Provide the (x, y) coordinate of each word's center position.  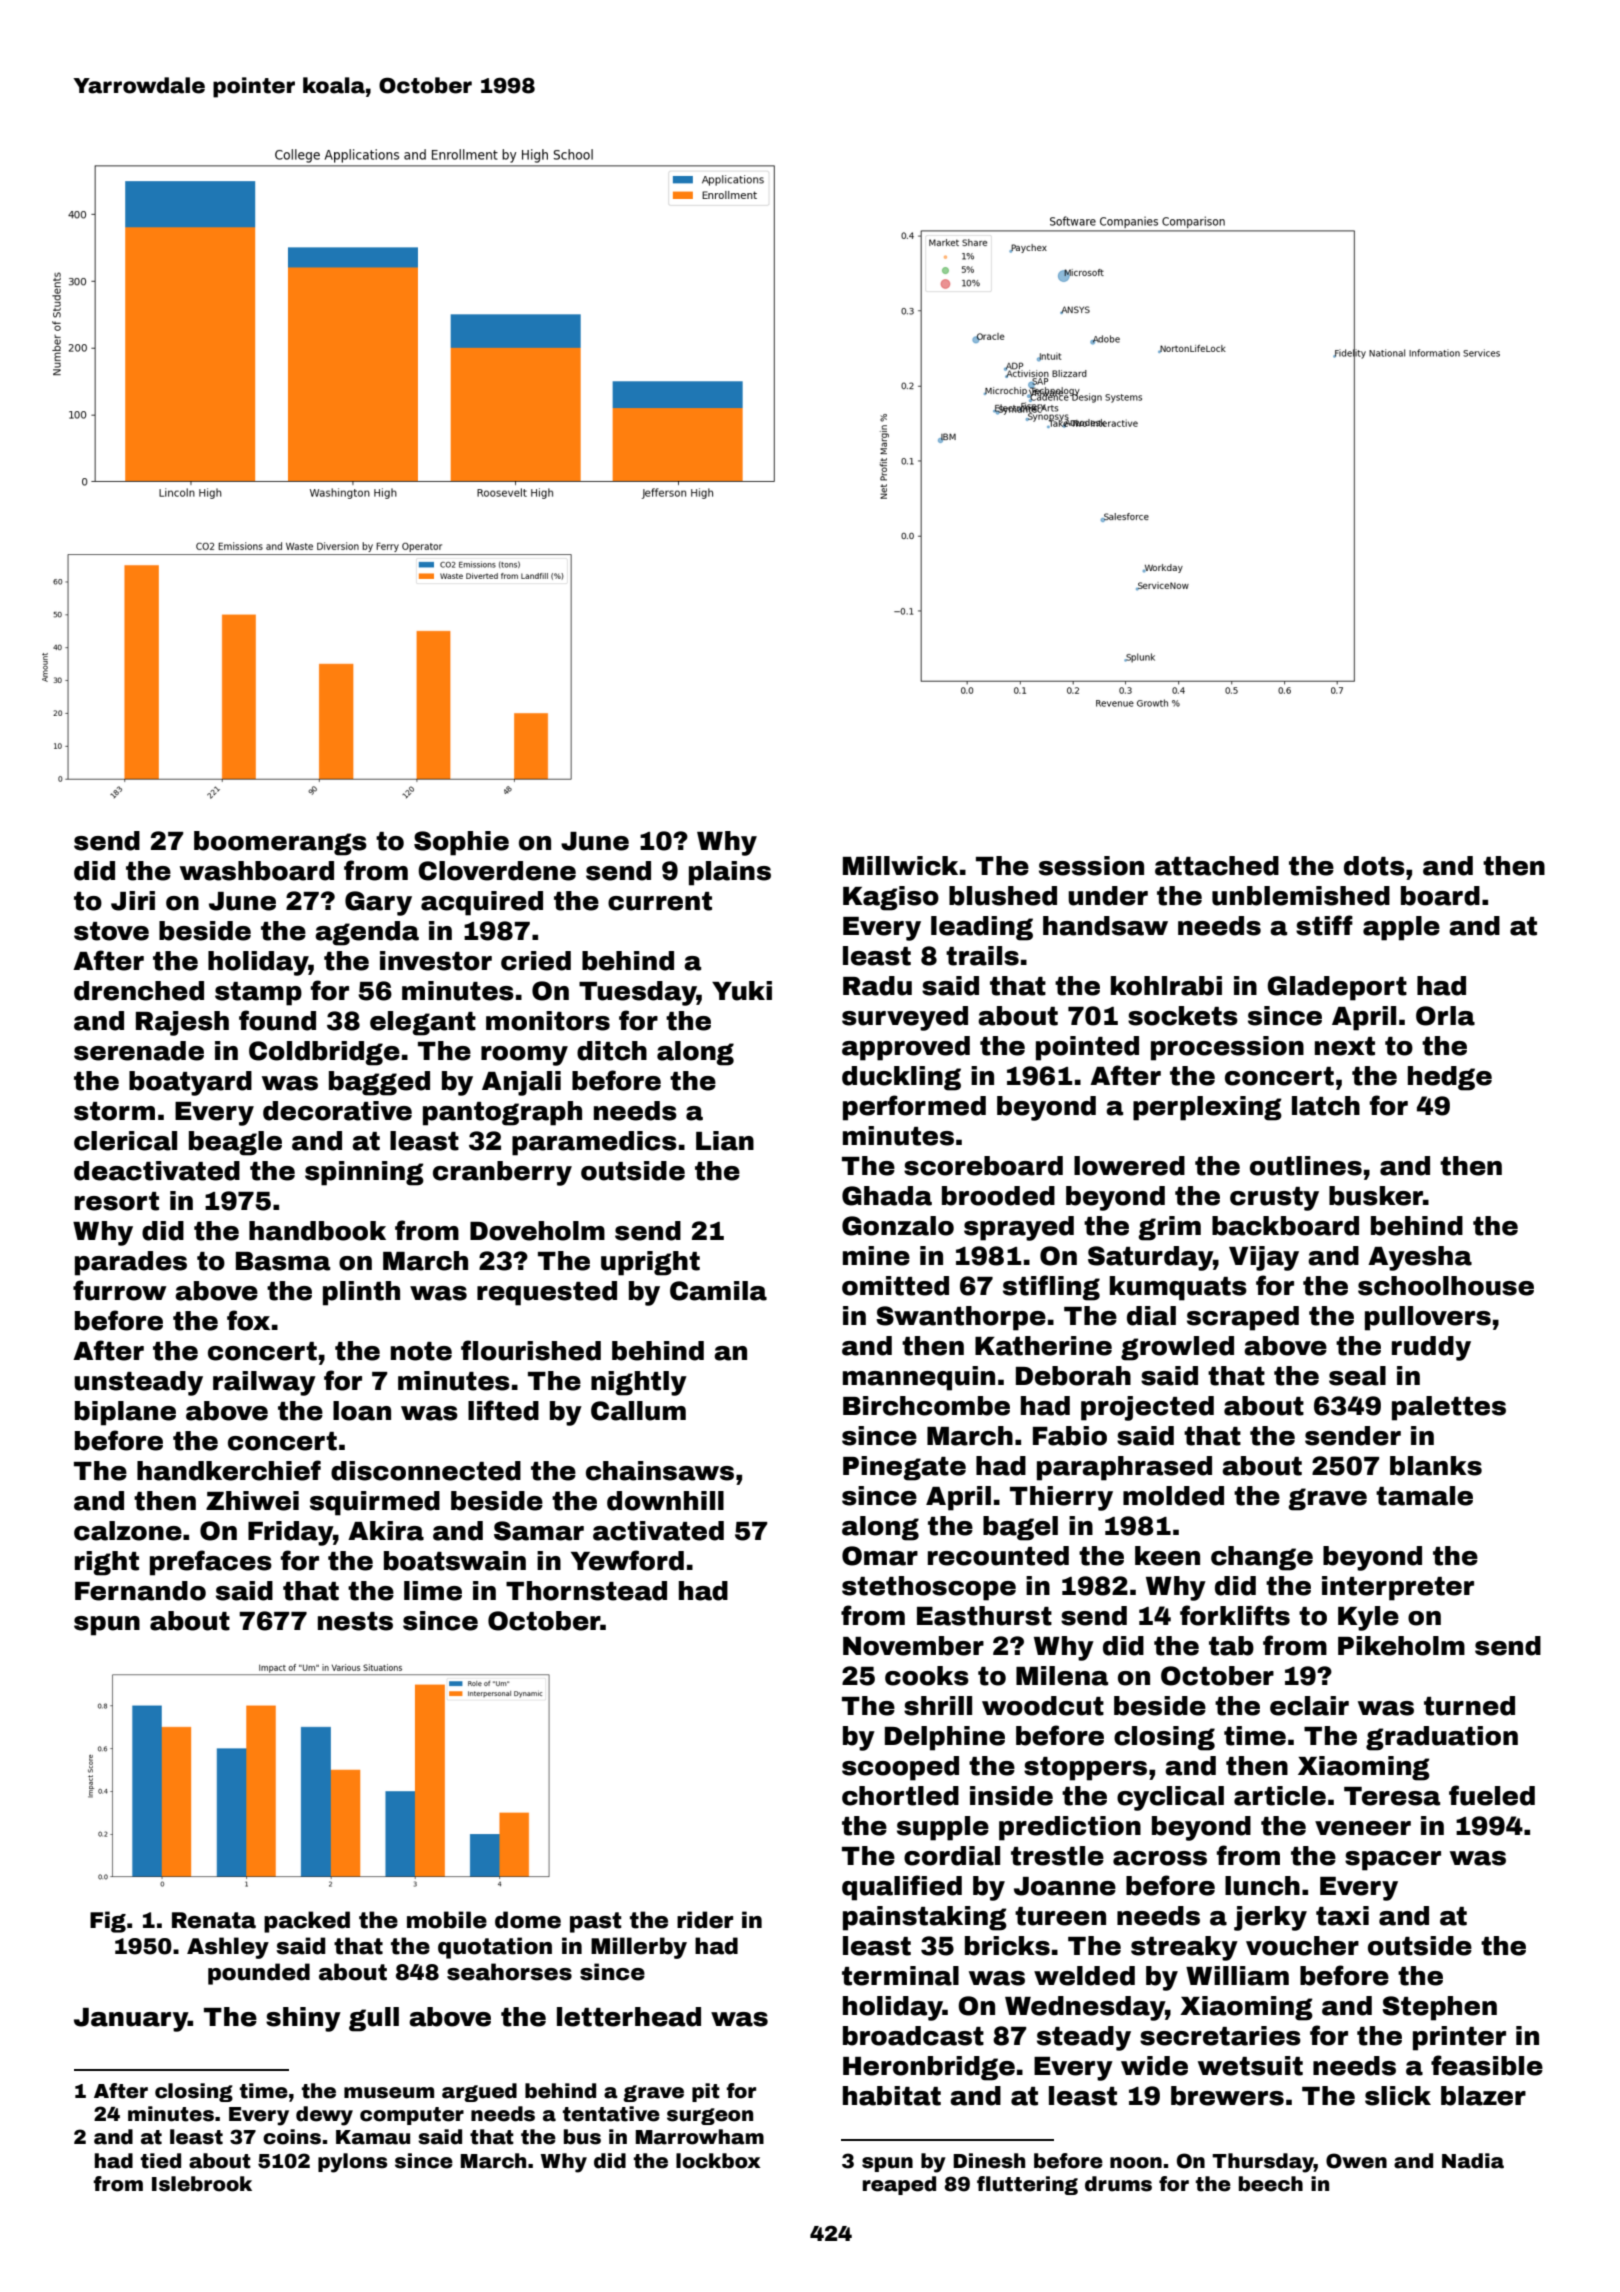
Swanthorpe (961, 1318)
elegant (423, 1023)
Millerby (639, 1948)
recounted (998, 1556)
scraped (1243, 1318)
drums (1118, 2184)
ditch (612, 1051)
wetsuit (1250, 2066)
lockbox (718, 2161)
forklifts (1235, 1615)
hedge (1450, 1078)
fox (248, 1320)
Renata (214, 1920)
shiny (303, 2019)
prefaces (211, 1563)
